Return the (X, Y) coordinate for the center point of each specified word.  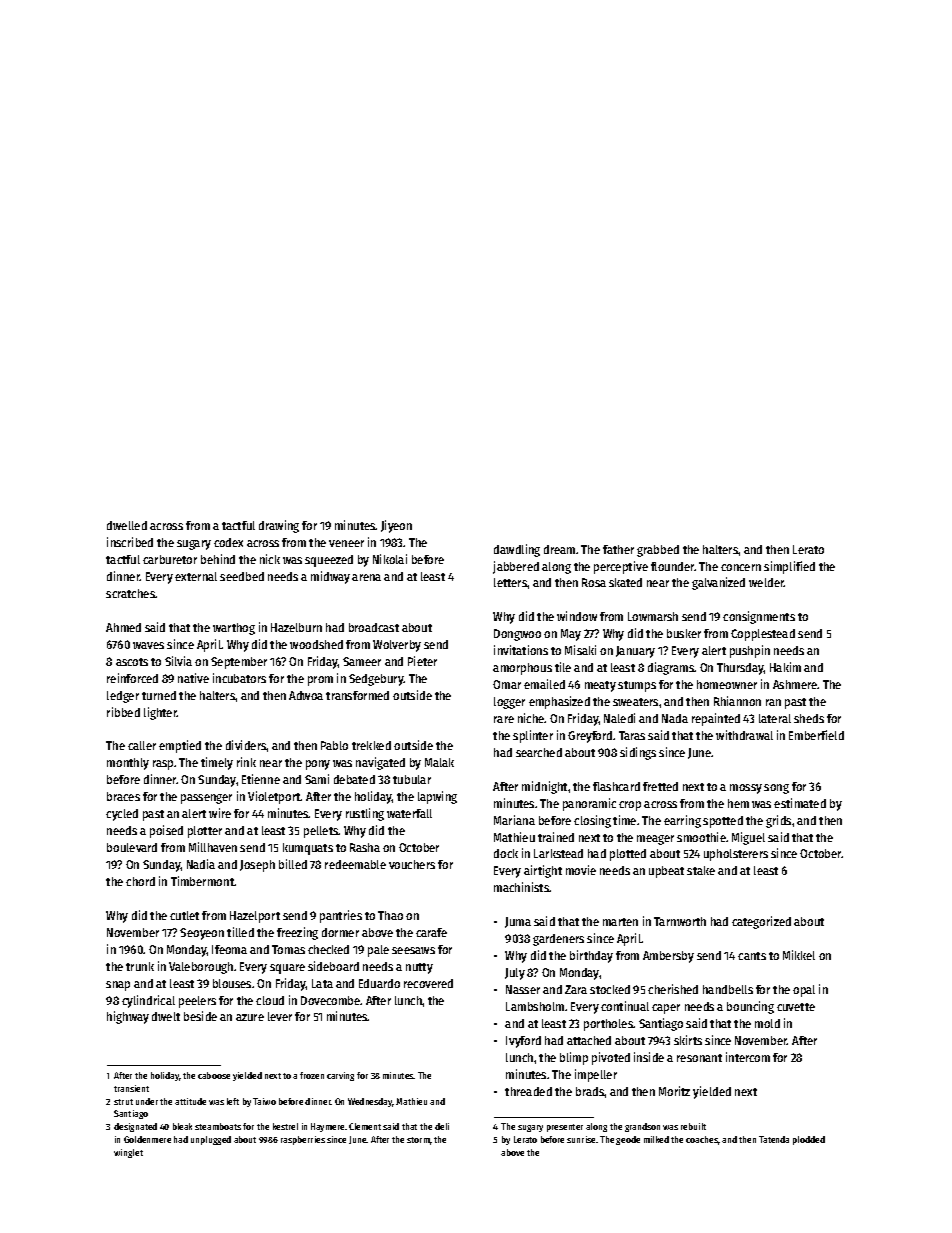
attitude (190, 1101)
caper (666, 1009)
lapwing (437, 797)
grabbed (658, 551)
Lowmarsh (653, 616)
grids (778, 821)
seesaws (413, 950)
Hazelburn (296, 627)
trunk (140, 966)
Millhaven (213, 847)
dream (559, 549)
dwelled (127, 525)
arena (366, 577)
